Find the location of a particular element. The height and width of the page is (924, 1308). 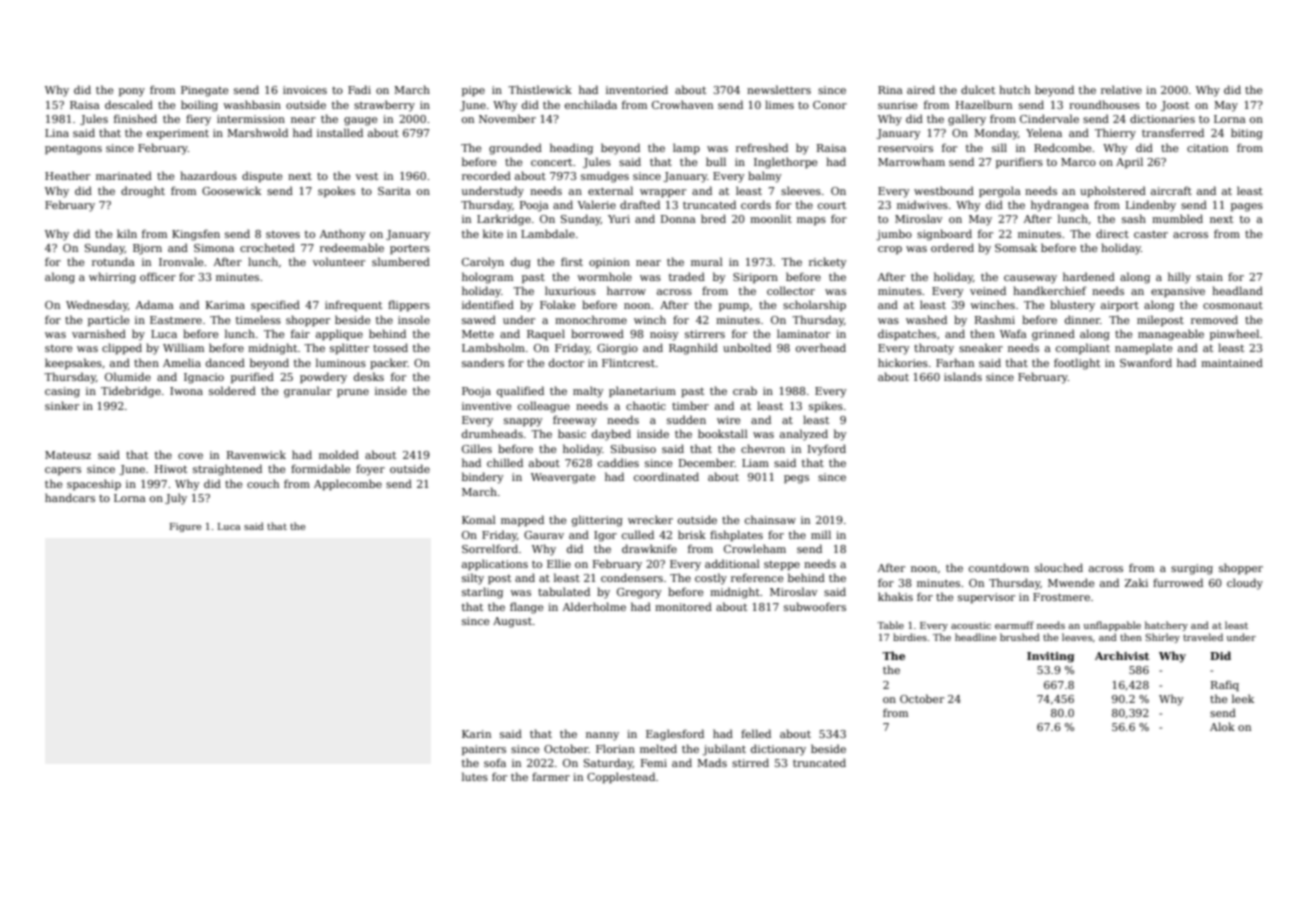

tabulated is located at coordinates (564, 591).
